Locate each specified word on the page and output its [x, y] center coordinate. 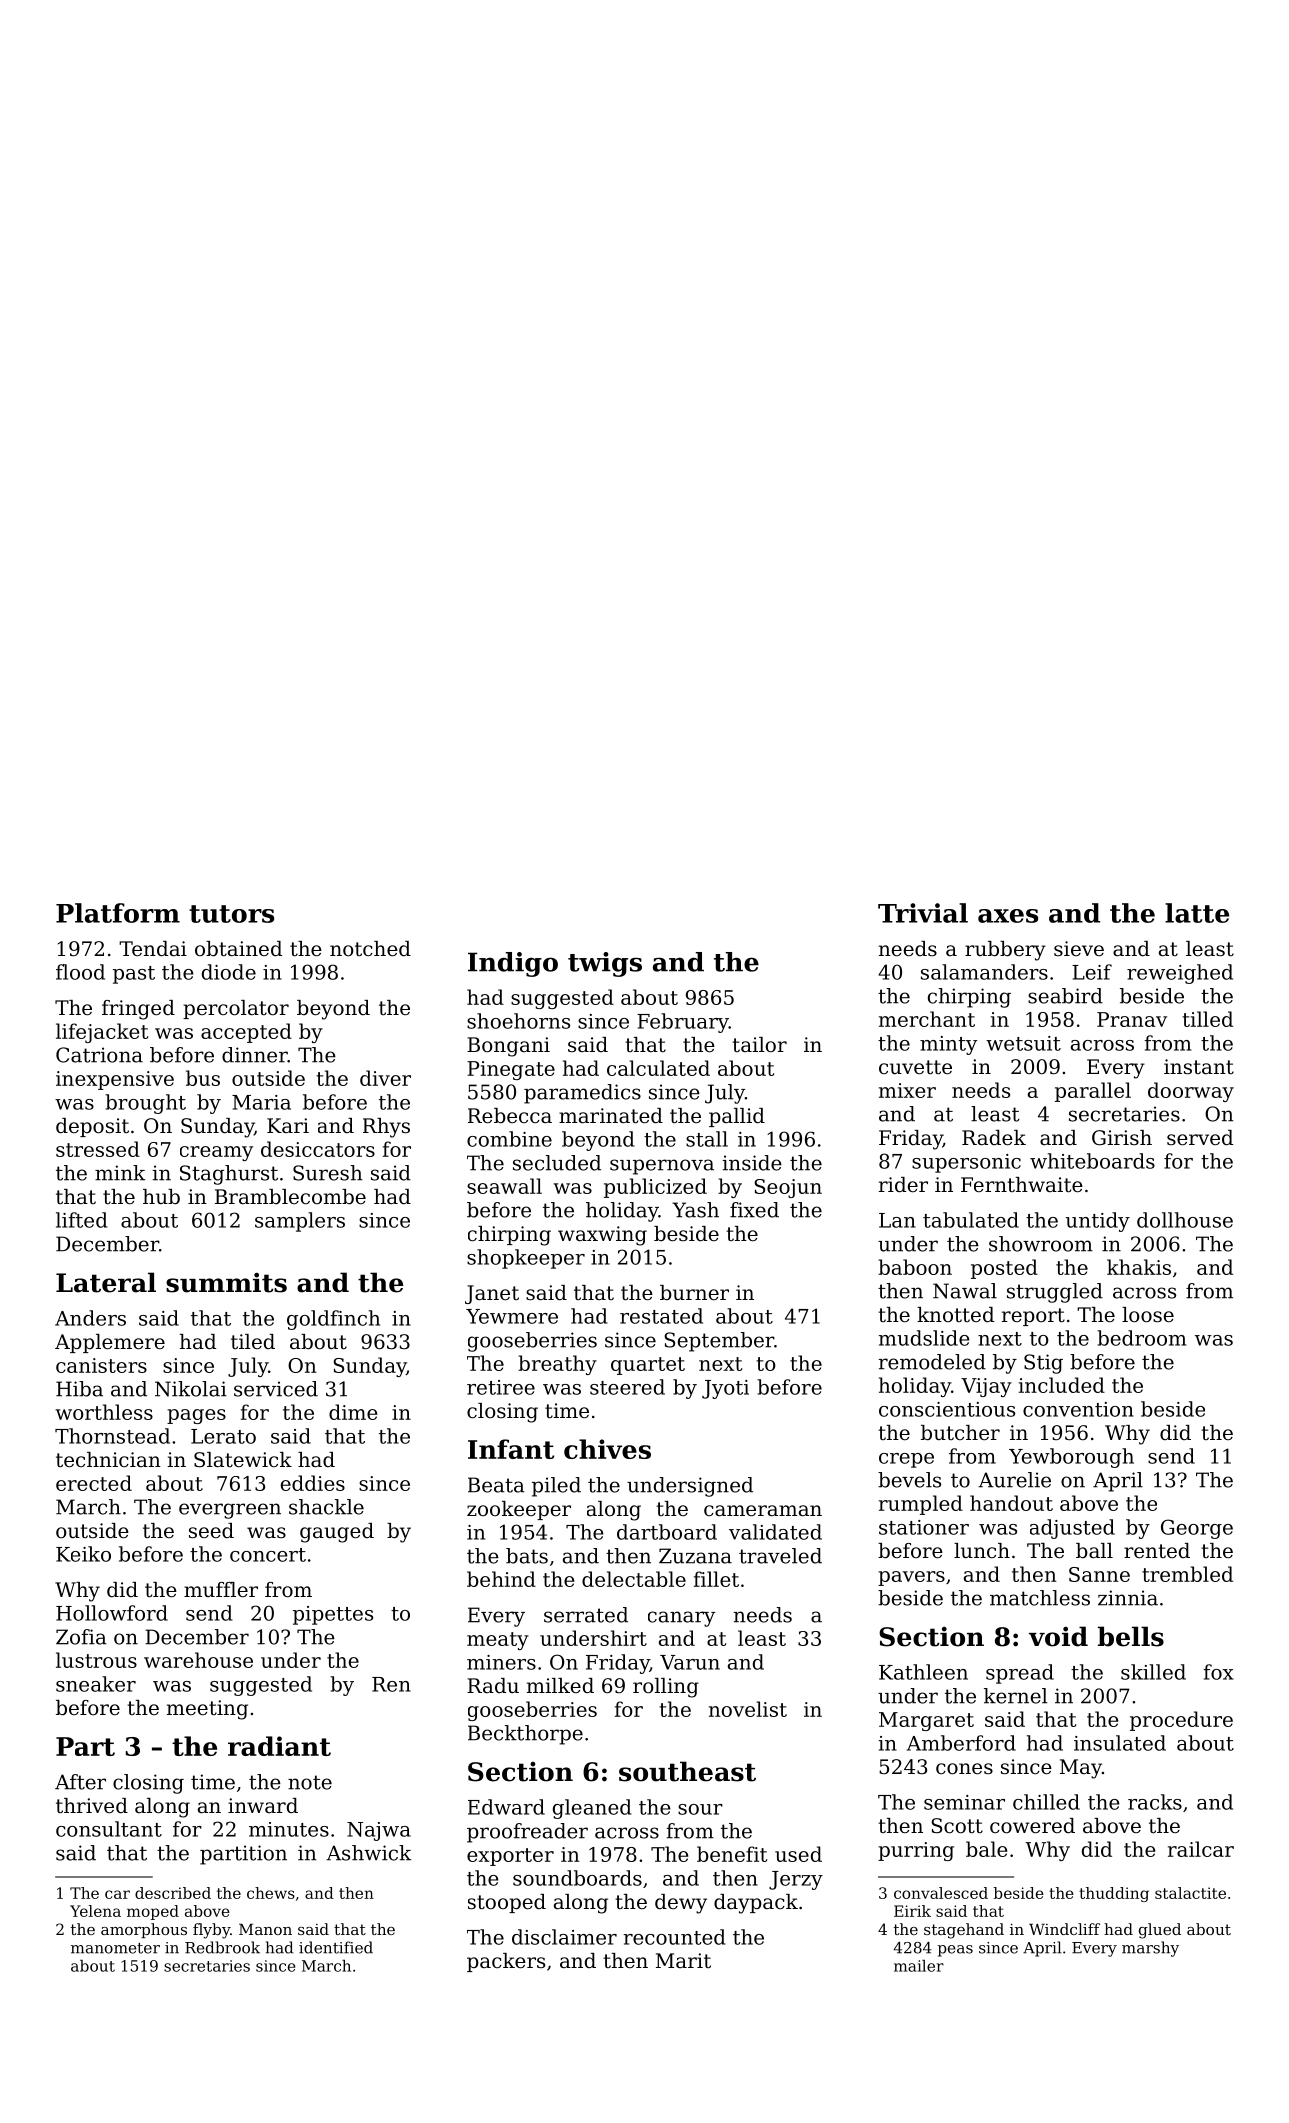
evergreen [230, 1511]
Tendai [153, 949]
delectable [634, 1579]
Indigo [513, 964]
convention [1078, 1409]
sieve [1079, 948]
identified [336, 1947]
